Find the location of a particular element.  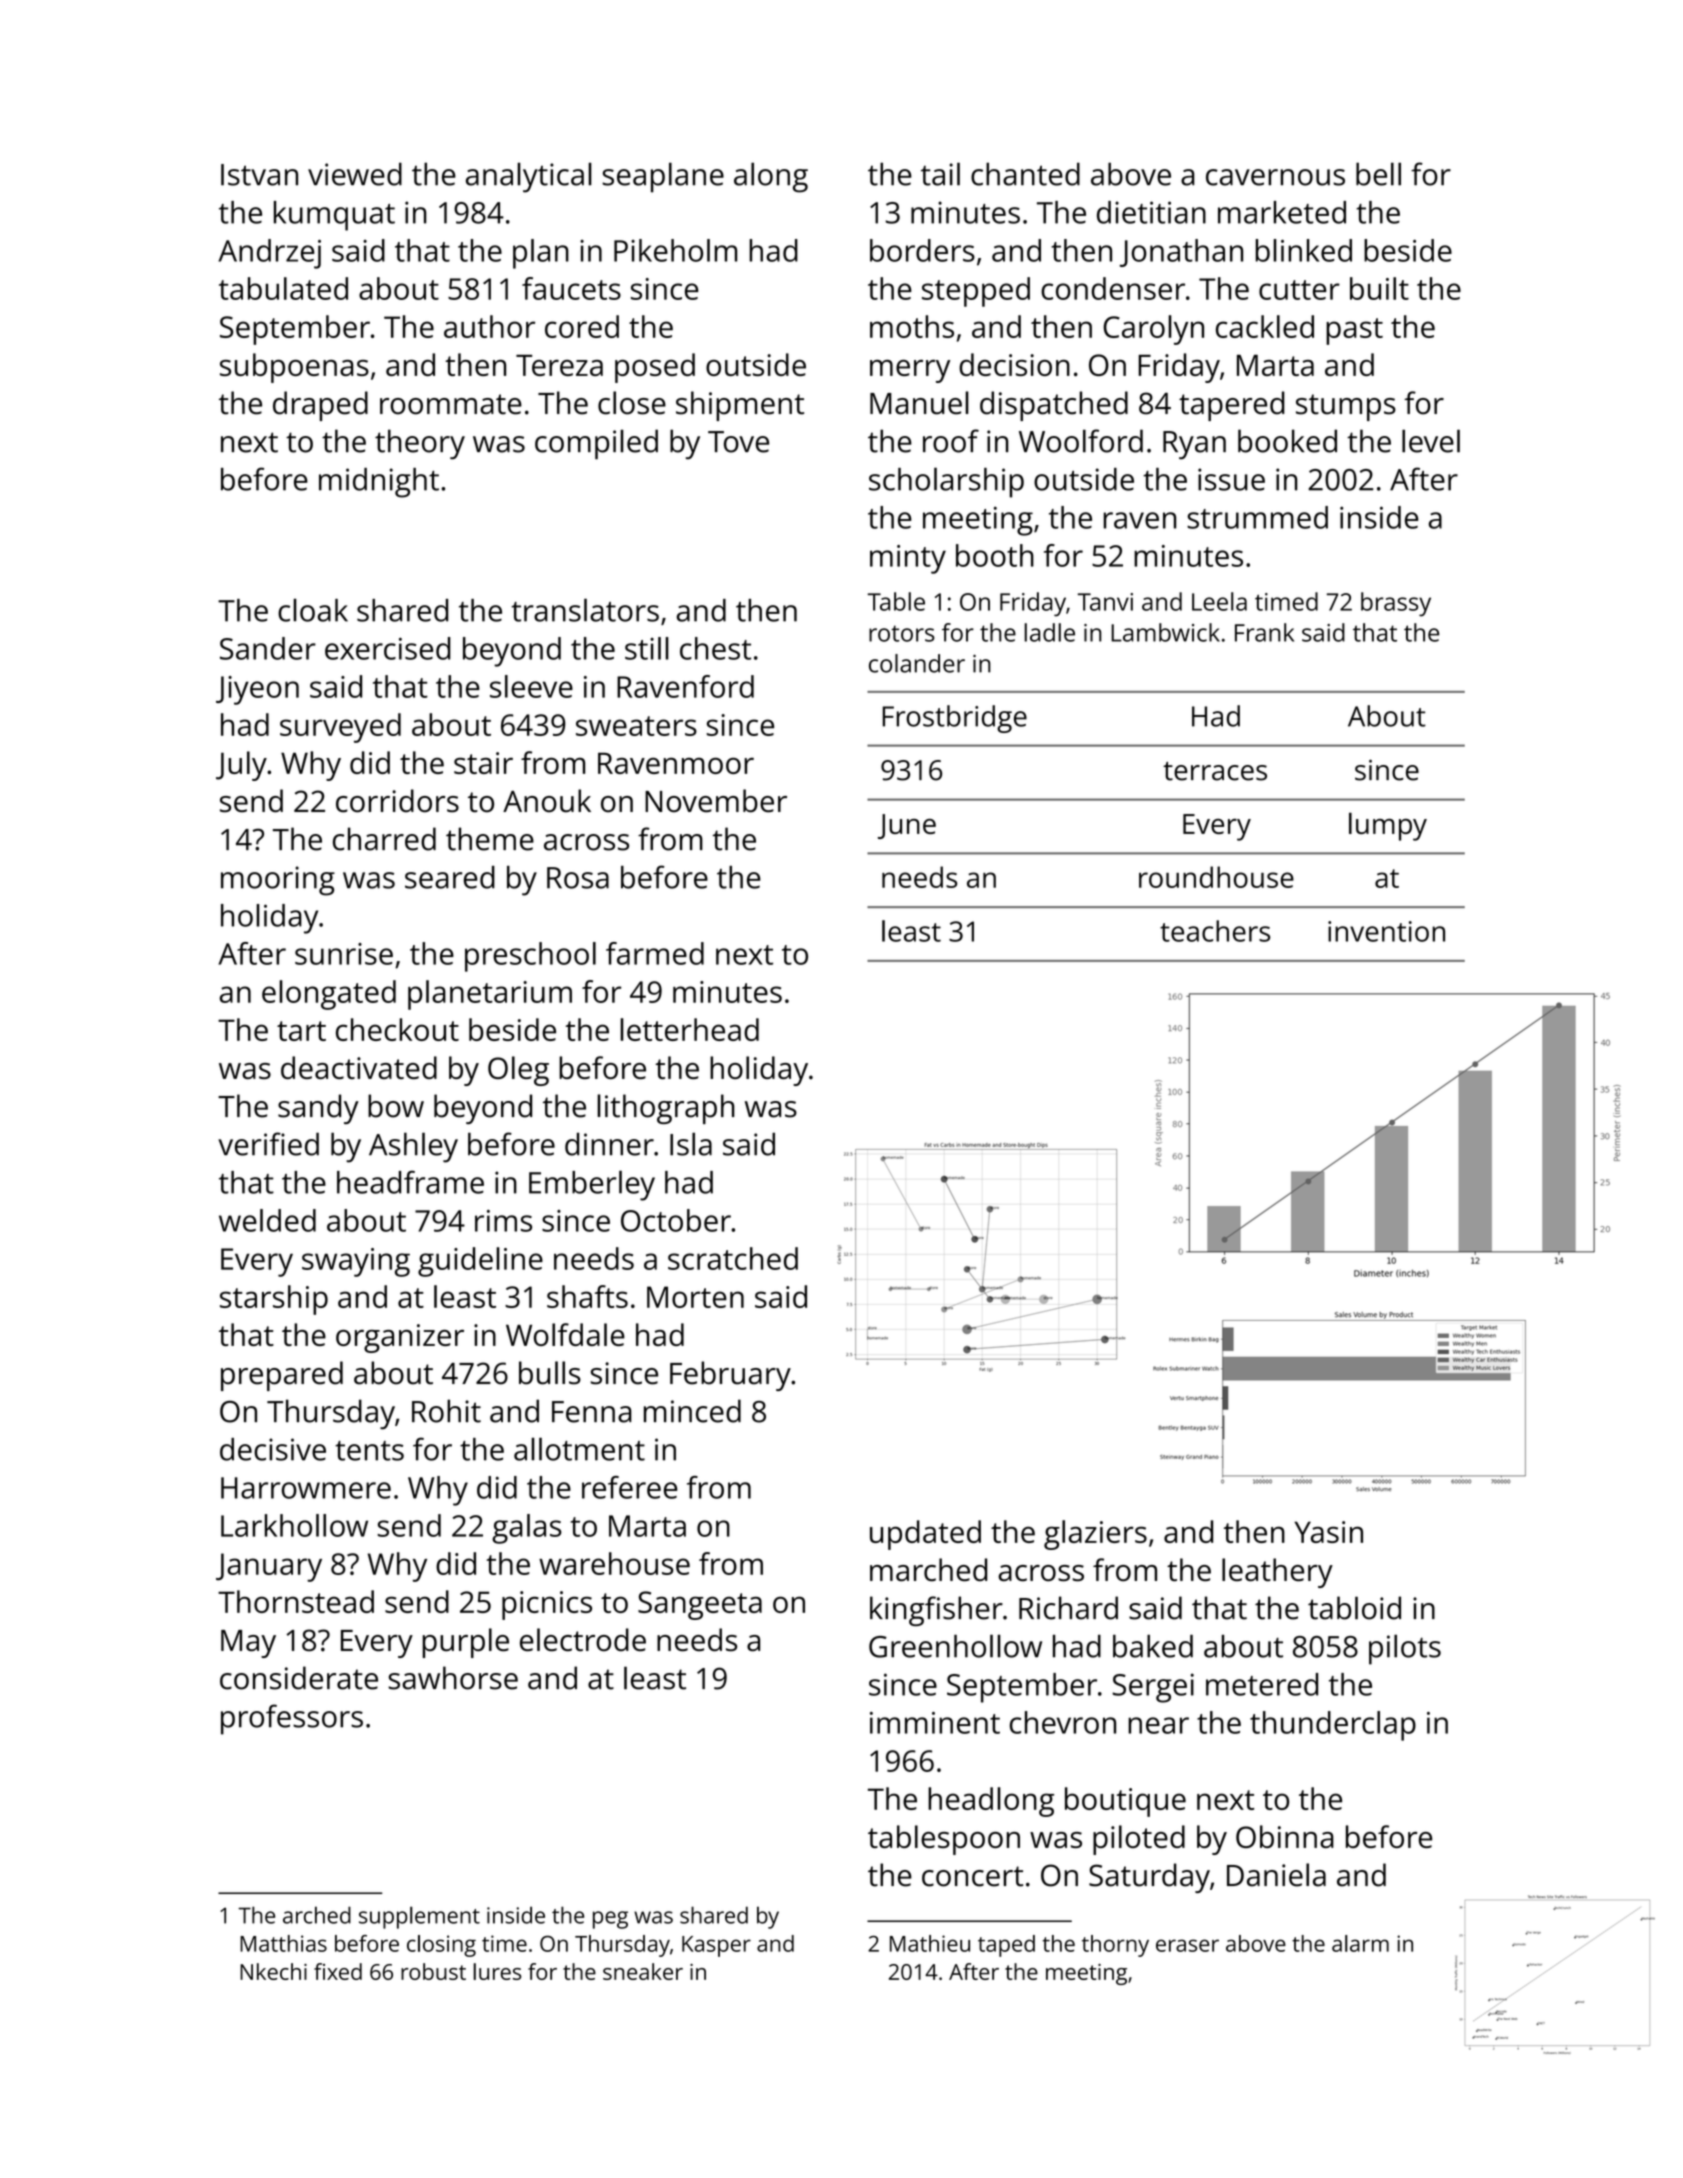

Istvan is located at coordinates (259, 175).
